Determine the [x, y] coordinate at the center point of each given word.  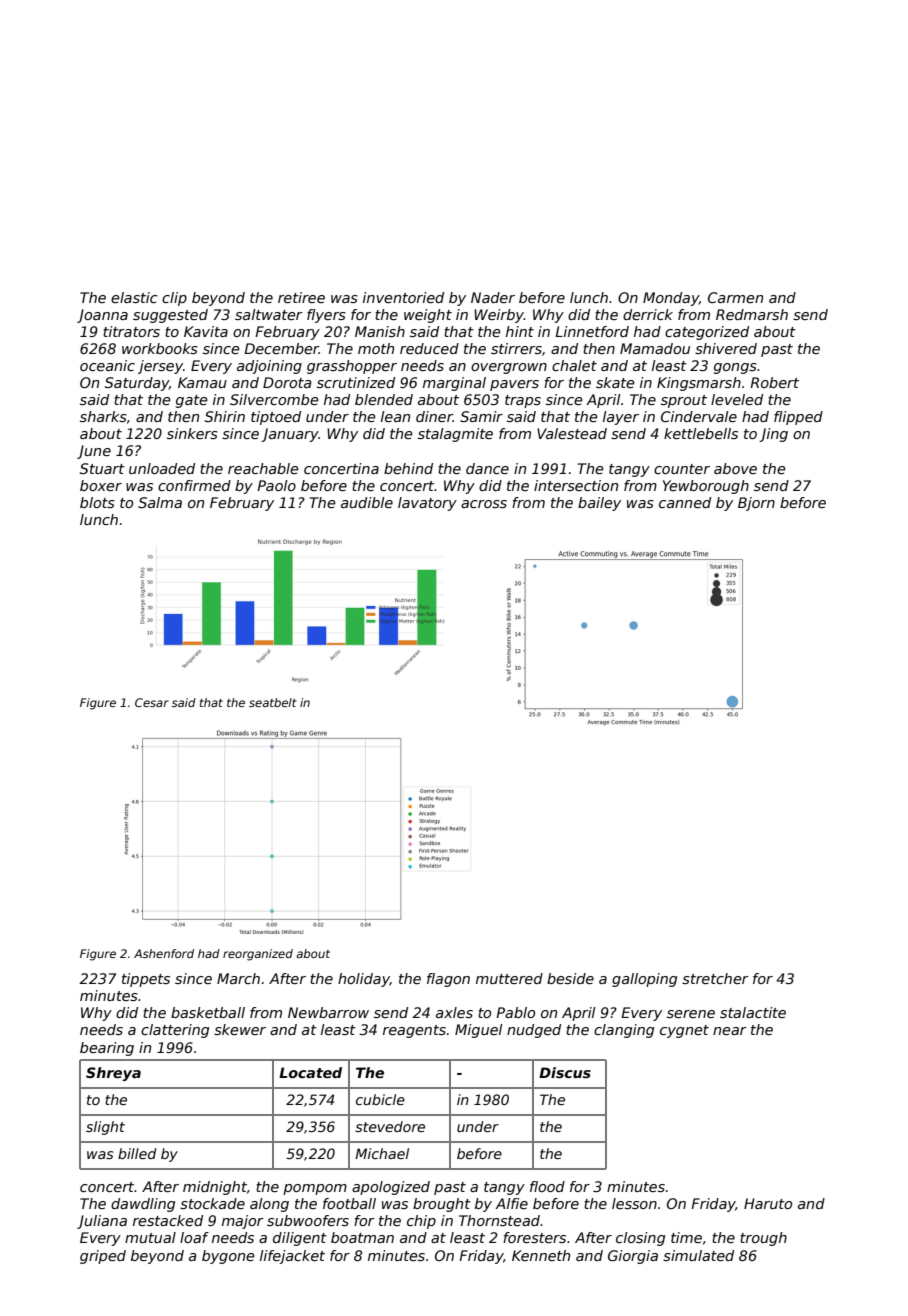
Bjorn [756, 504]
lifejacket [292, 1257]
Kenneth [541, 1255]
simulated [698, 1255]
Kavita [206, 331]
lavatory [427, 504]
